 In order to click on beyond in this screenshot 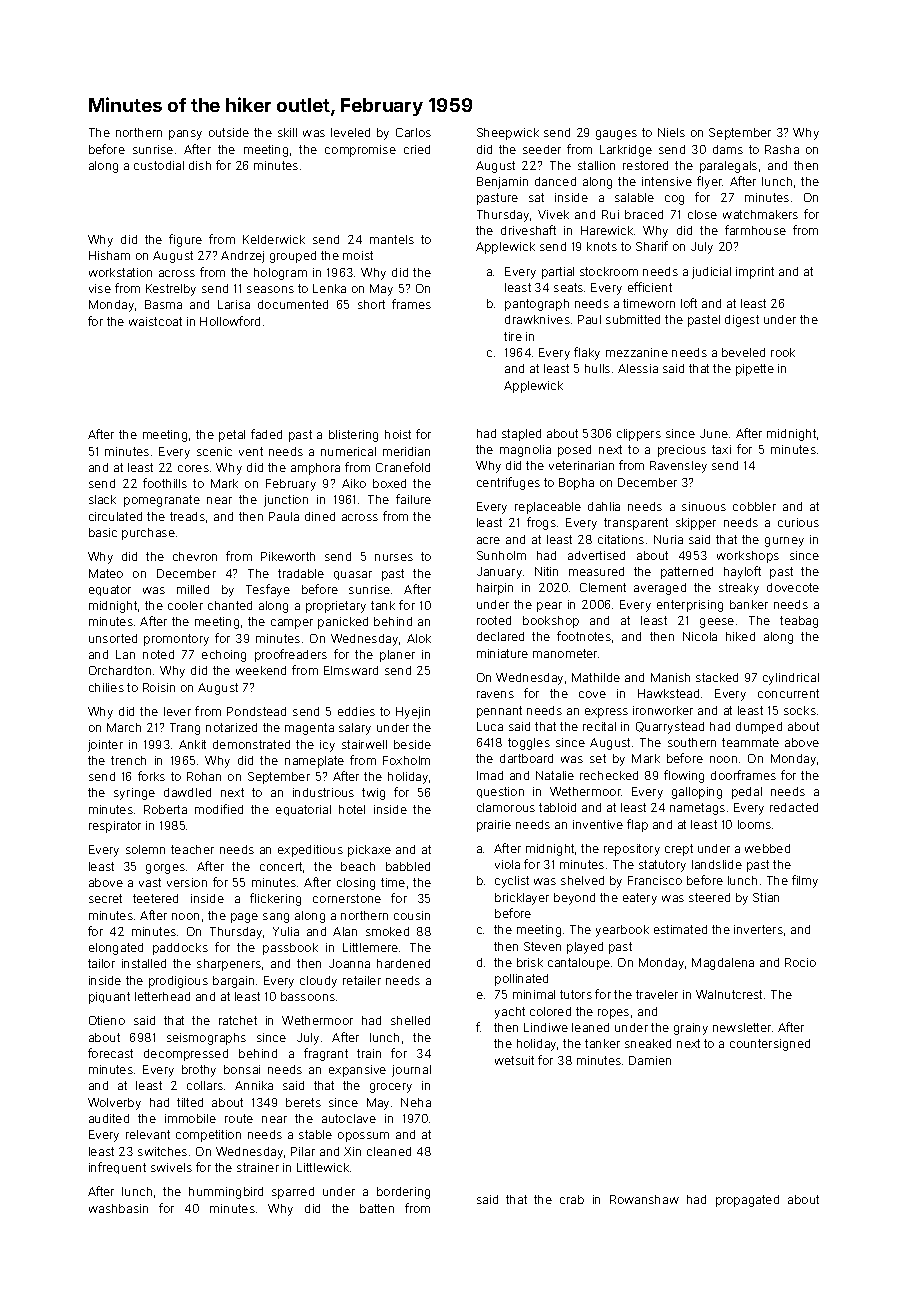, I will do `click(574, 899)`.
